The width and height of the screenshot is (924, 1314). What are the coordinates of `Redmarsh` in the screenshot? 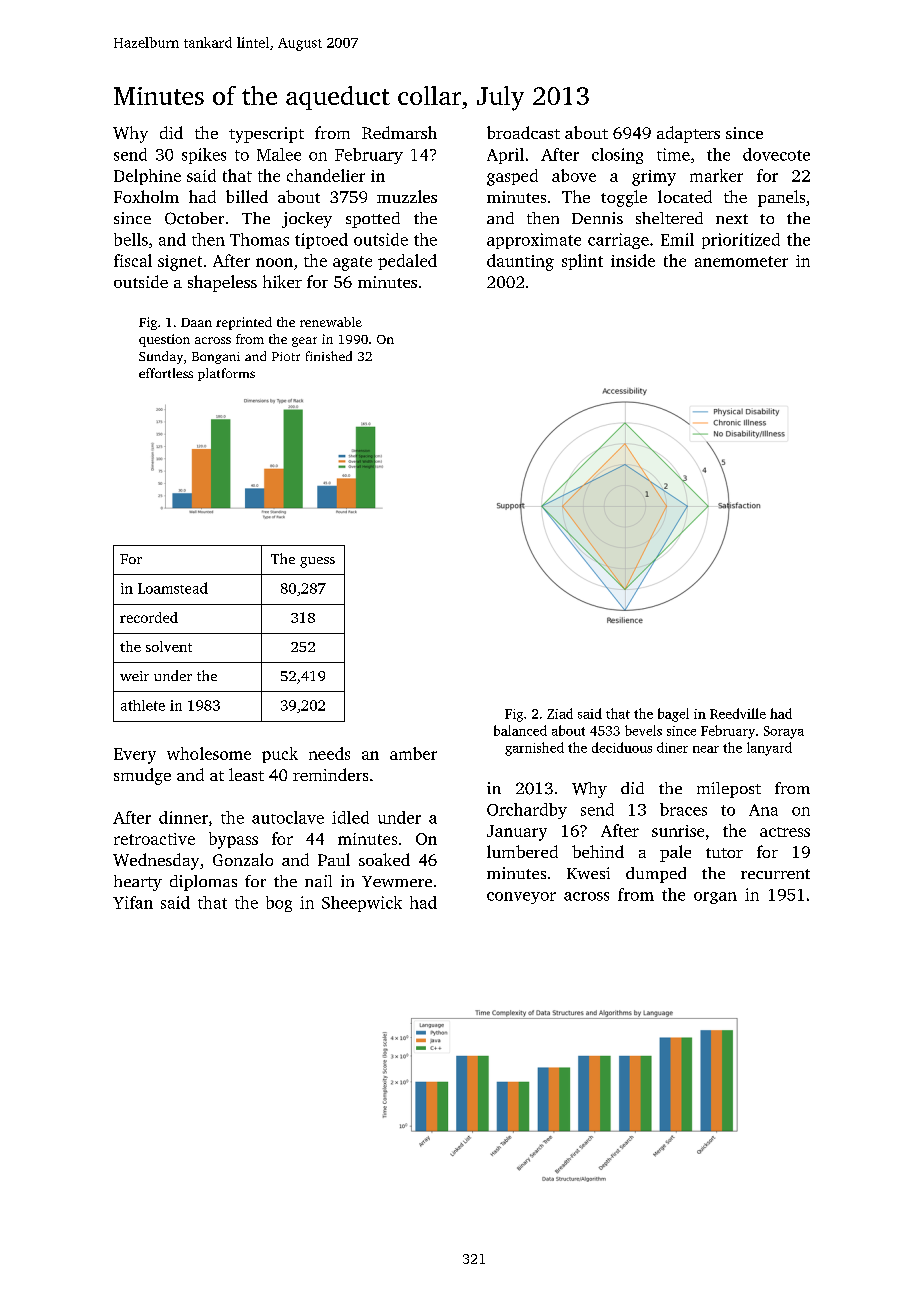 It's located at (399, 132).
